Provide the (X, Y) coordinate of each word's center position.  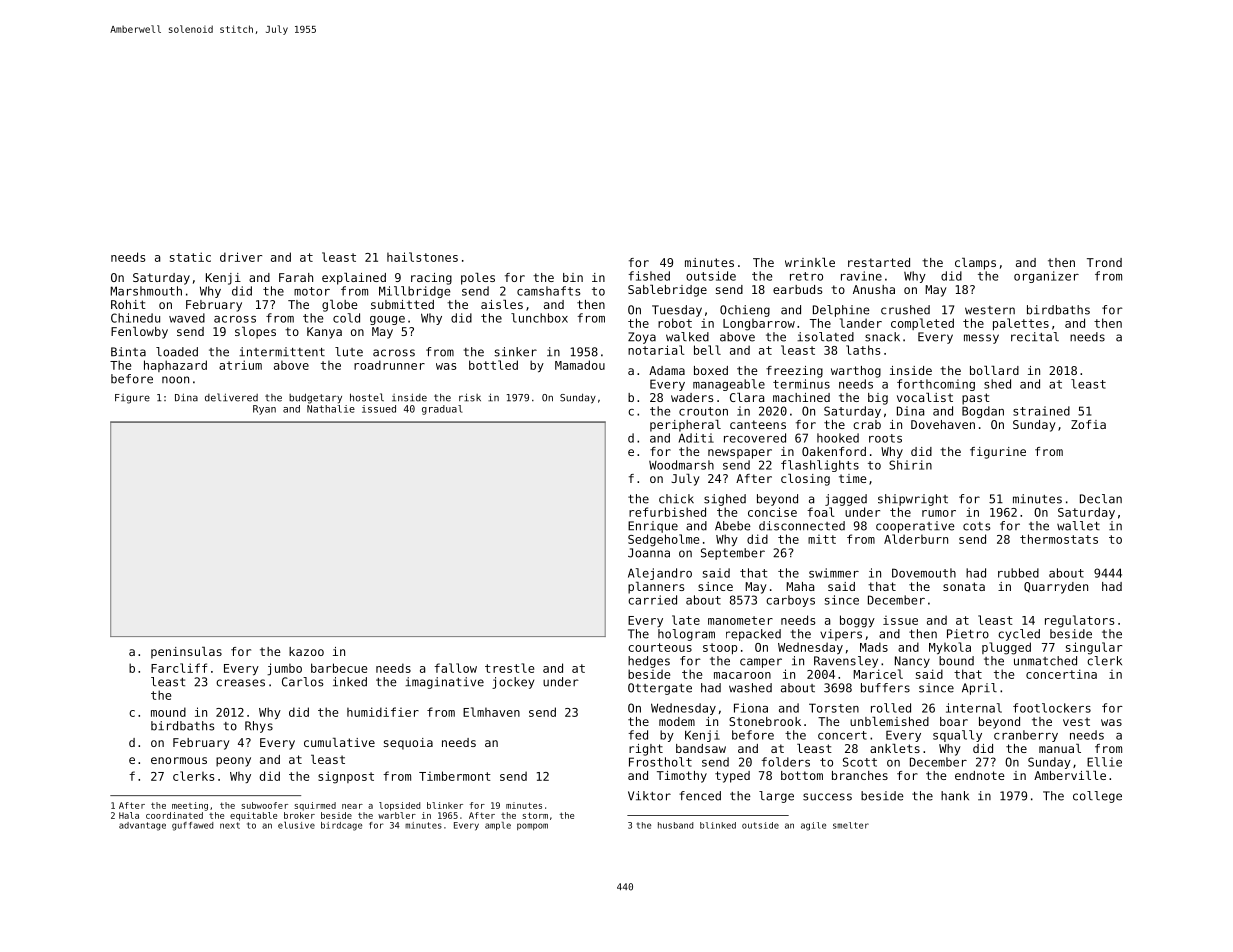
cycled (1019, 635)
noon (175, 380)
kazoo (306, 651)
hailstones (422, 257)
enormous (179, 760)
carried (652, 600)
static (190, 257)
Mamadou (580, 365)
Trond (1104, 262)
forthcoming (936, 385)
